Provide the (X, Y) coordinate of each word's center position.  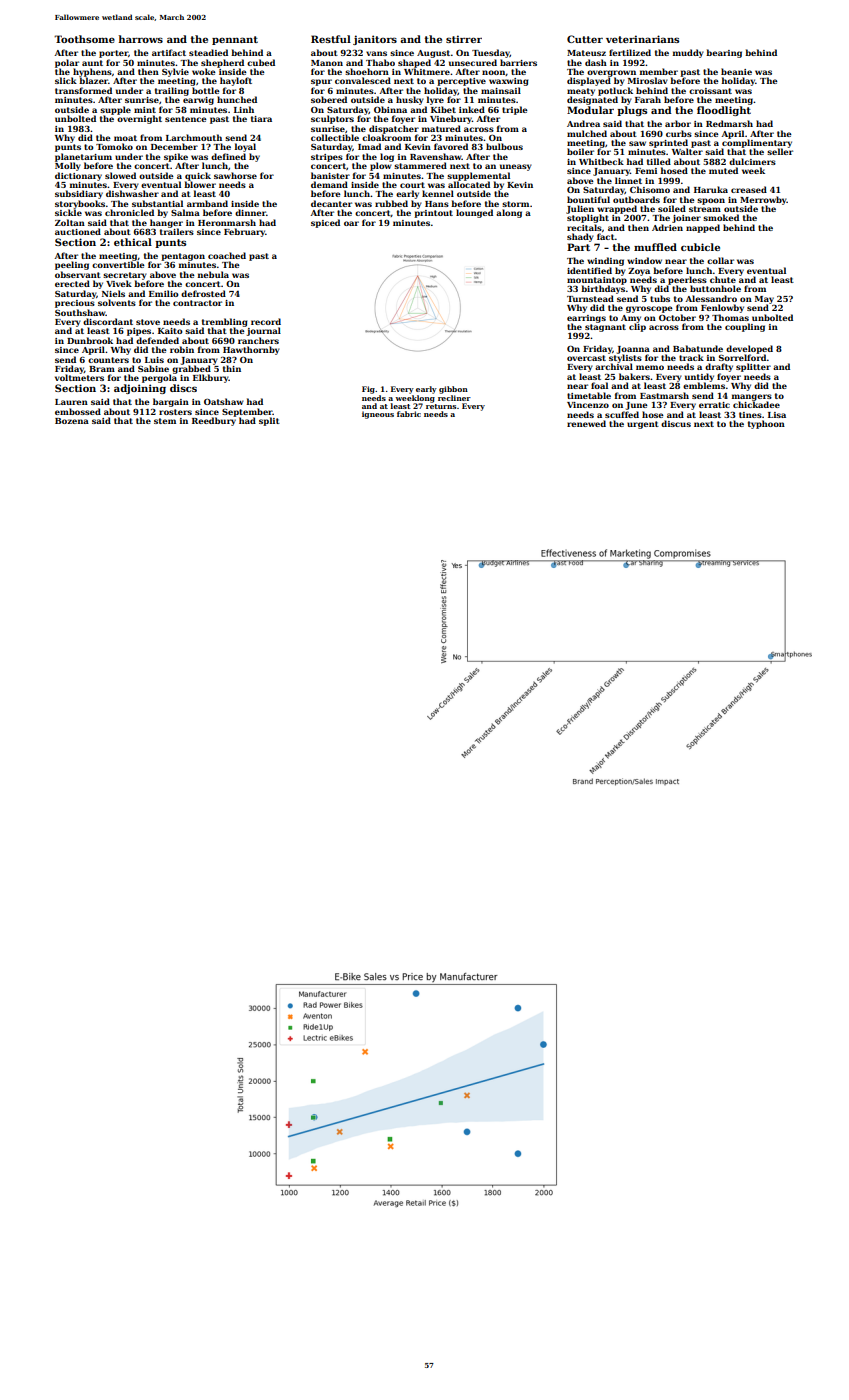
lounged (474, 213)
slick (66, 81)
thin (232, 368)
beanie (736, 71)
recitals (584, 227)
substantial (157, 203)
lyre (435, 100)
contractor (197, 303)
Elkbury (211, 378)
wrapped (617, 209)
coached (227, 255)
